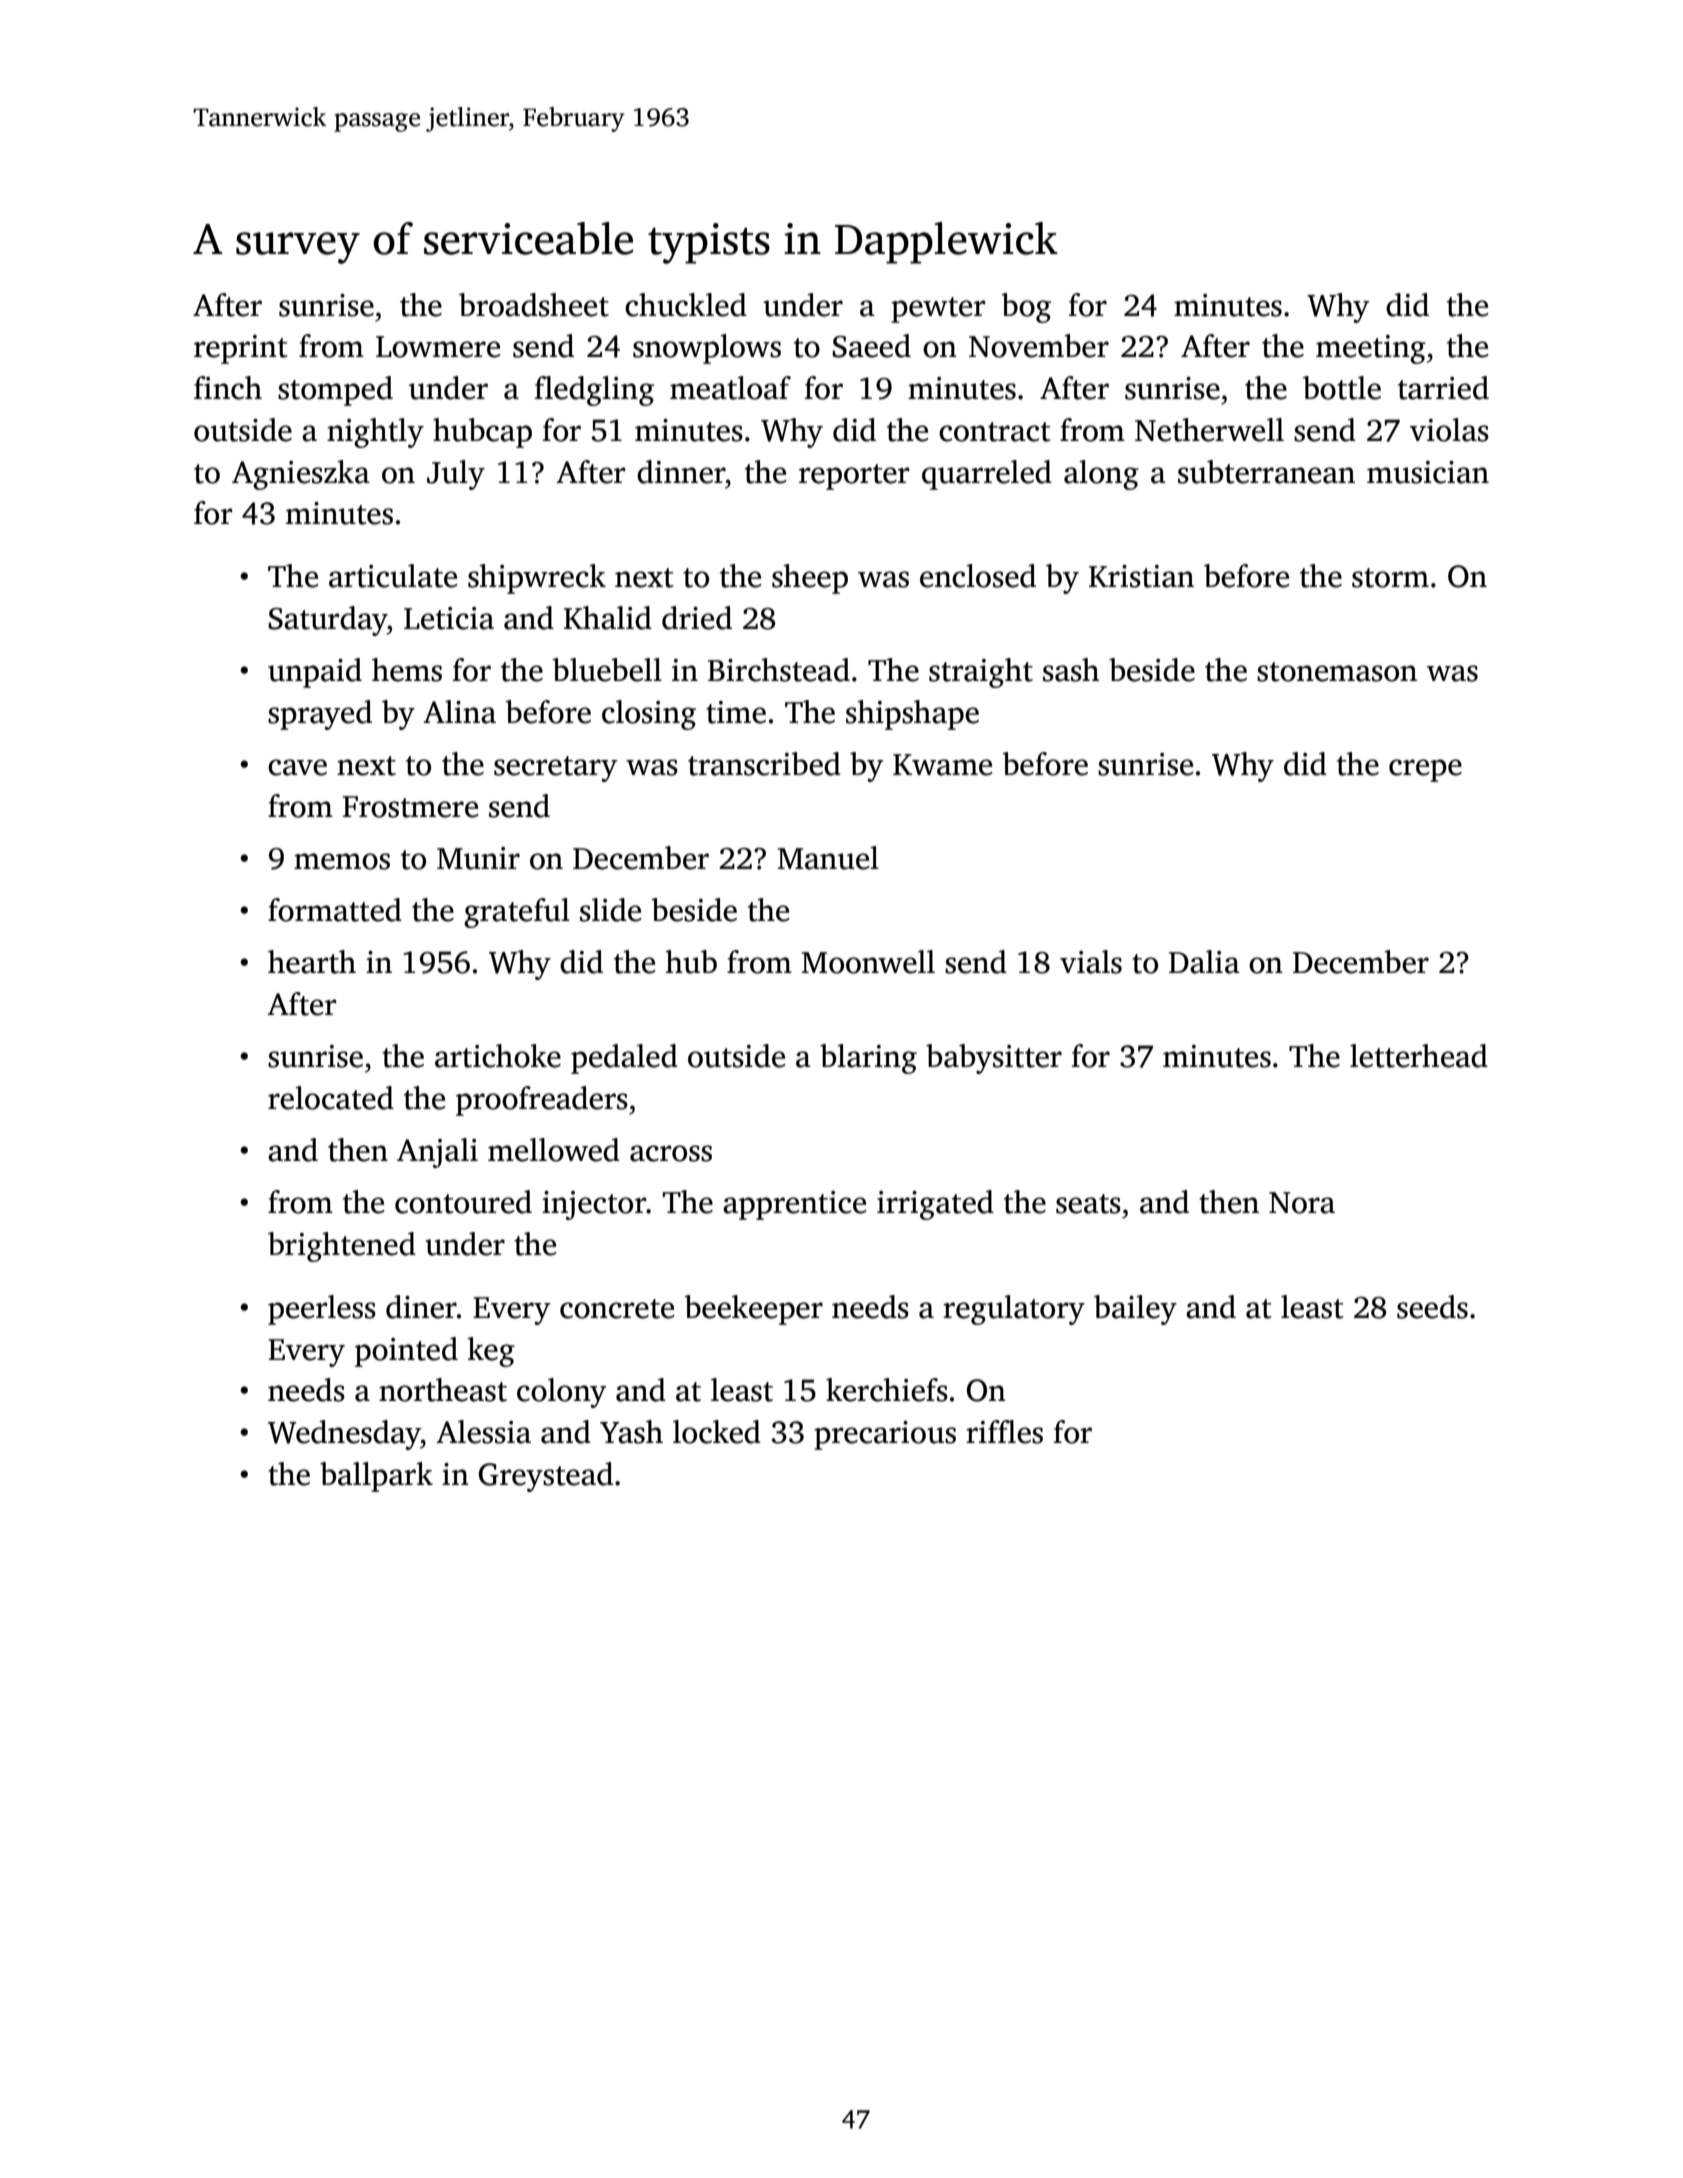 The image size is (1683, 2178). Describe the element at coordinates (1014, 1310) in the screenshot. I see `regulatory` at that location.
